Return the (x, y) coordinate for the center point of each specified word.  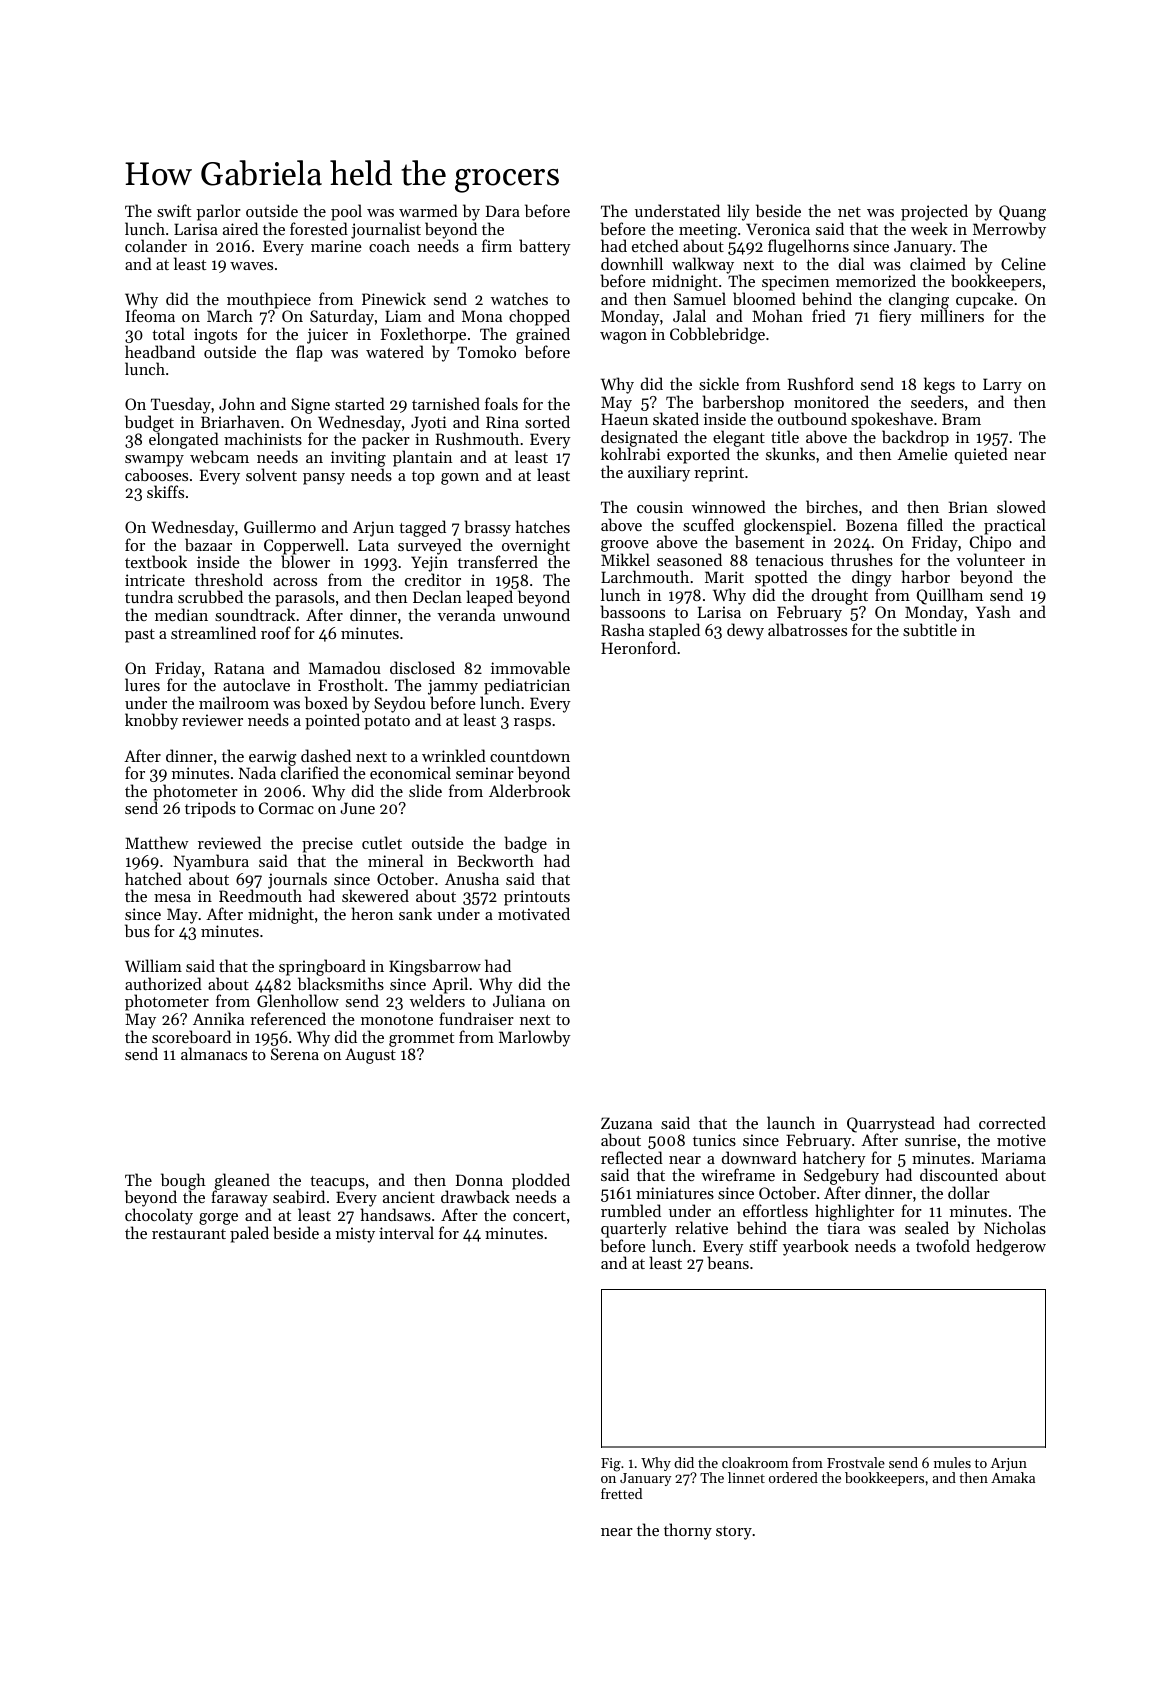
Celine (1023, 263)
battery (545, 247)
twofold (943, 1245)
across (295, 582)
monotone (397, 1020)
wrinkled (454, 755)
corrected (1012, 1122)
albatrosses (807, 629)
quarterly (634, 1229)
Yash (993, 611)
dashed (326, 755)
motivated (534, 913)
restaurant (189, 1234)
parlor (219, 212)
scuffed (708, 524)
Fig (611, 1465)
